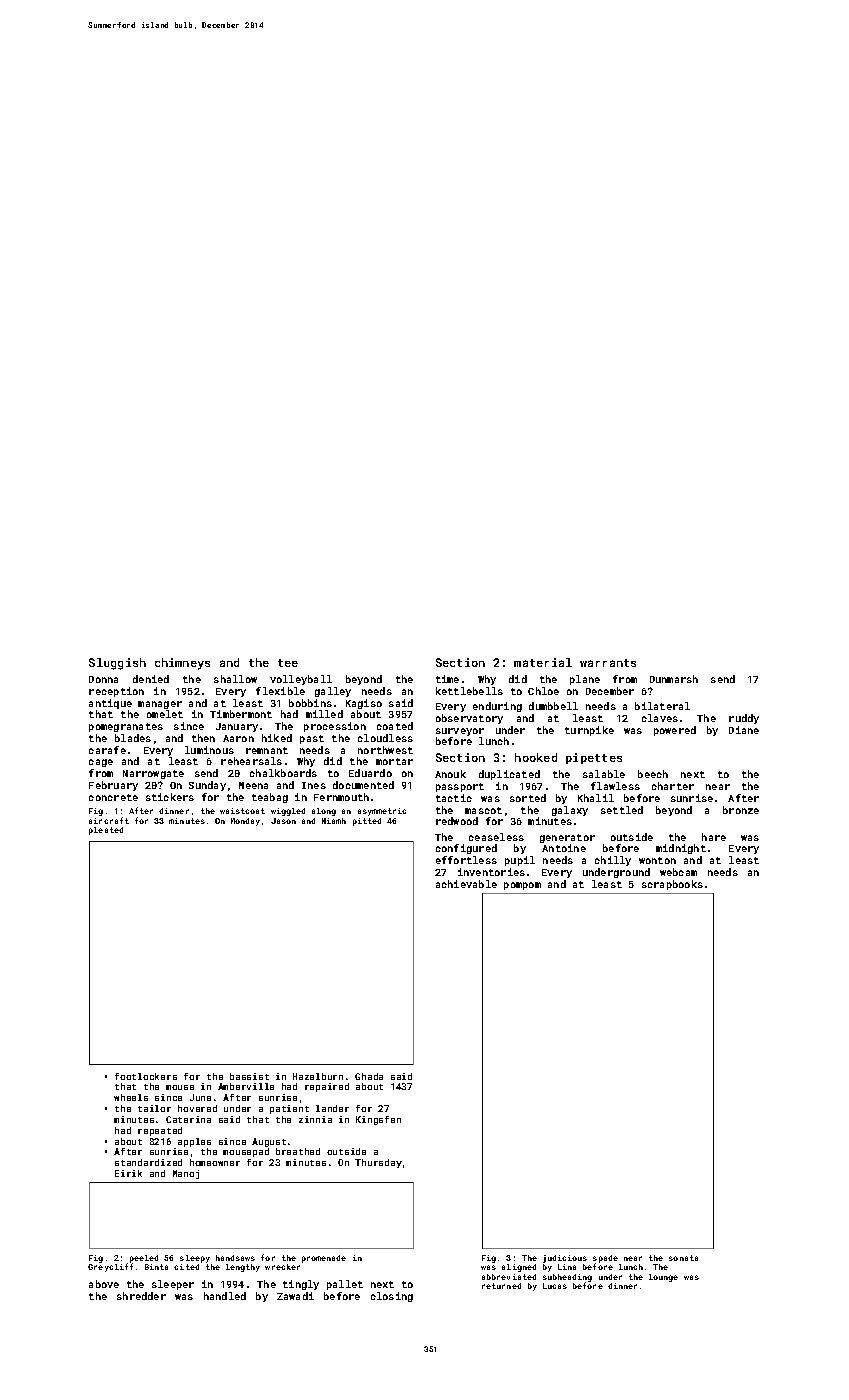 The width and height of the page is (849, 1400). I want to click on Ghada, so click(369, 1076).
